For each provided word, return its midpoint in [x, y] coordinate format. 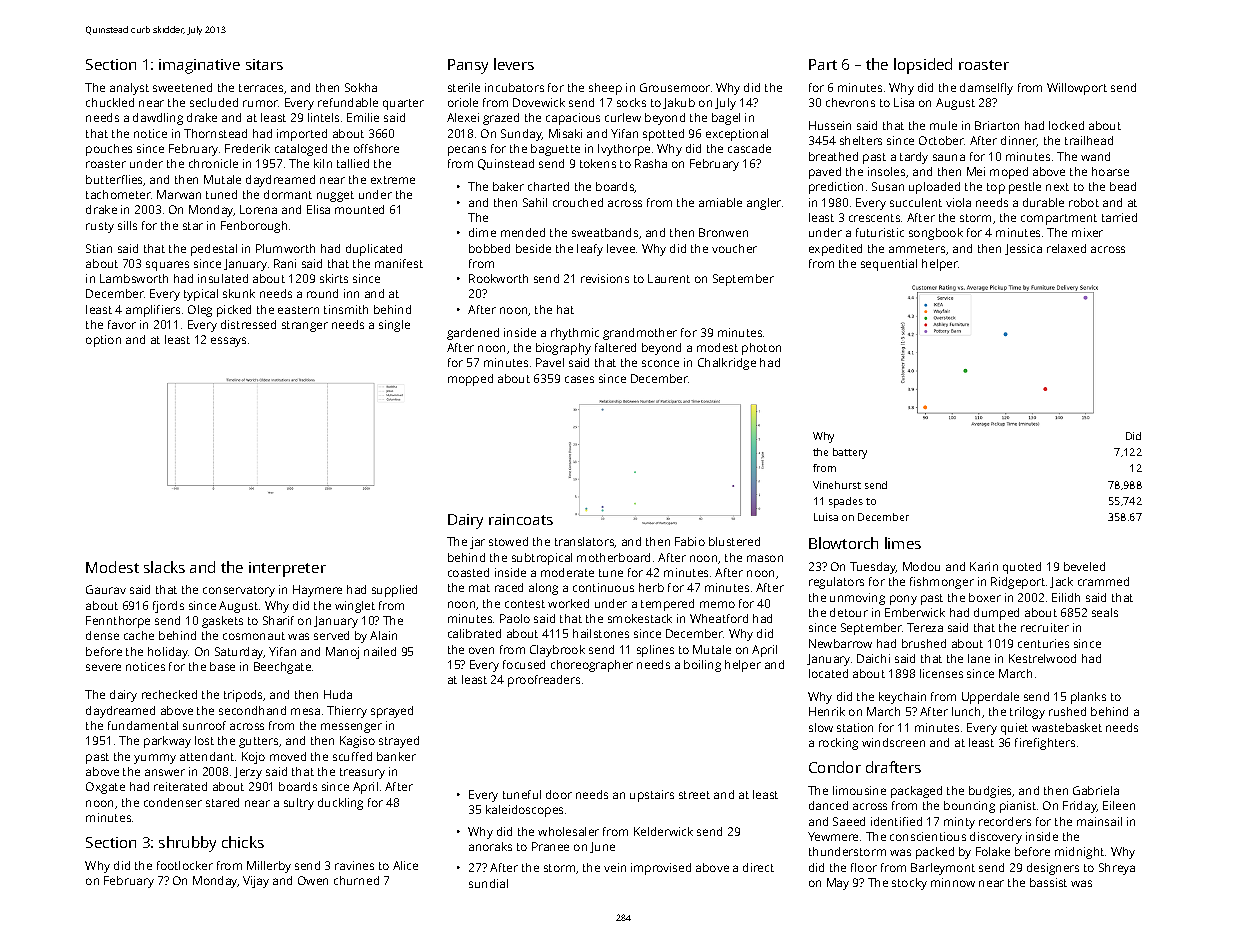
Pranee [550, 846]
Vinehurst [837, 485]
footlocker [185, 865]
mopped [470, 380]
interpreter [287, 569]
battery [850, 453]
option [103, 341]
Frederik [247, 148]
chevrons [850, 102]
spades [846, 502]
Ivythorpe [624, 150]
